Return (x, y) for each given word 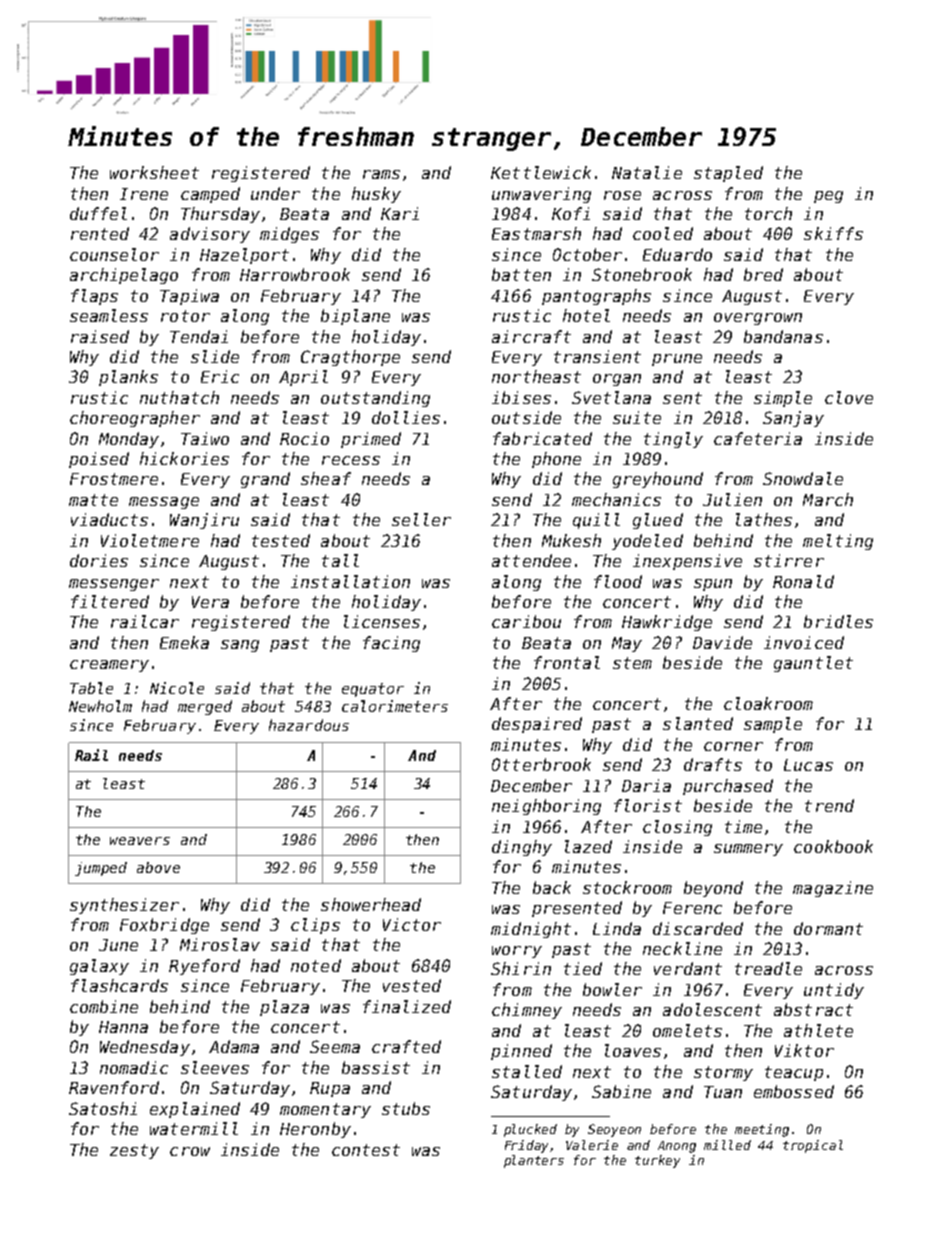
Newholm (100, 706)
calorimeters (395, 706)
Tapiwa (189, 297)
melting (838, 542)
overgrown (758, 319)
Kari (400, 213)
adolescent (712, 1009)
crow (190, 1151)
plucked (530, 1130)
